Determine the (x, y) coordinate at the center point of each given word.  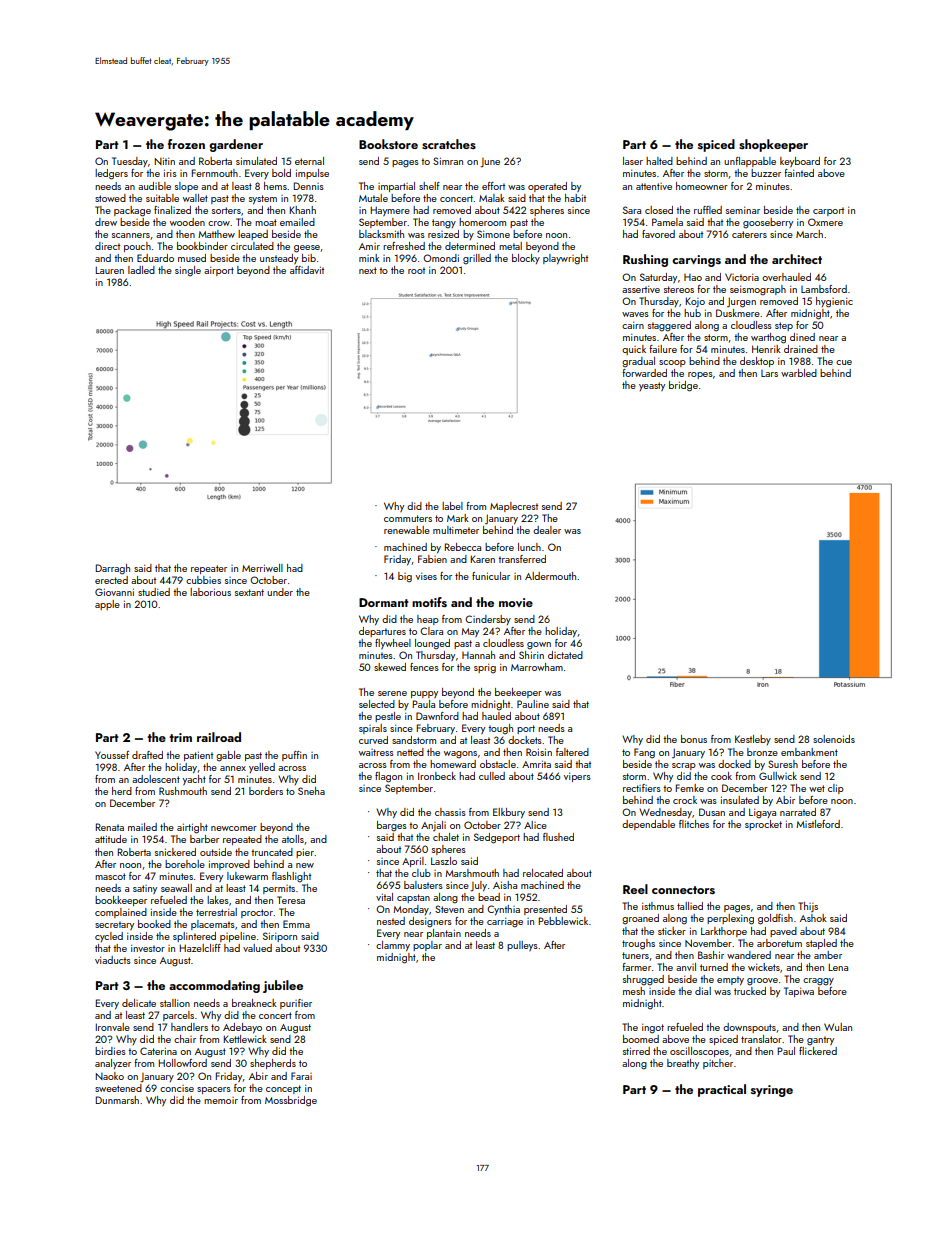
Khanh (303, 210)
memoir (221, 1100)
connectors (683, 890)
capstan (413, 898)
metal (510, 246)
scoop (672, 363)
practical (722, 1090)
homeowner (702, 186)
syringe (772, 1091)
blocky (526, 259)
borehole (185, 864)
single (188, 271)
